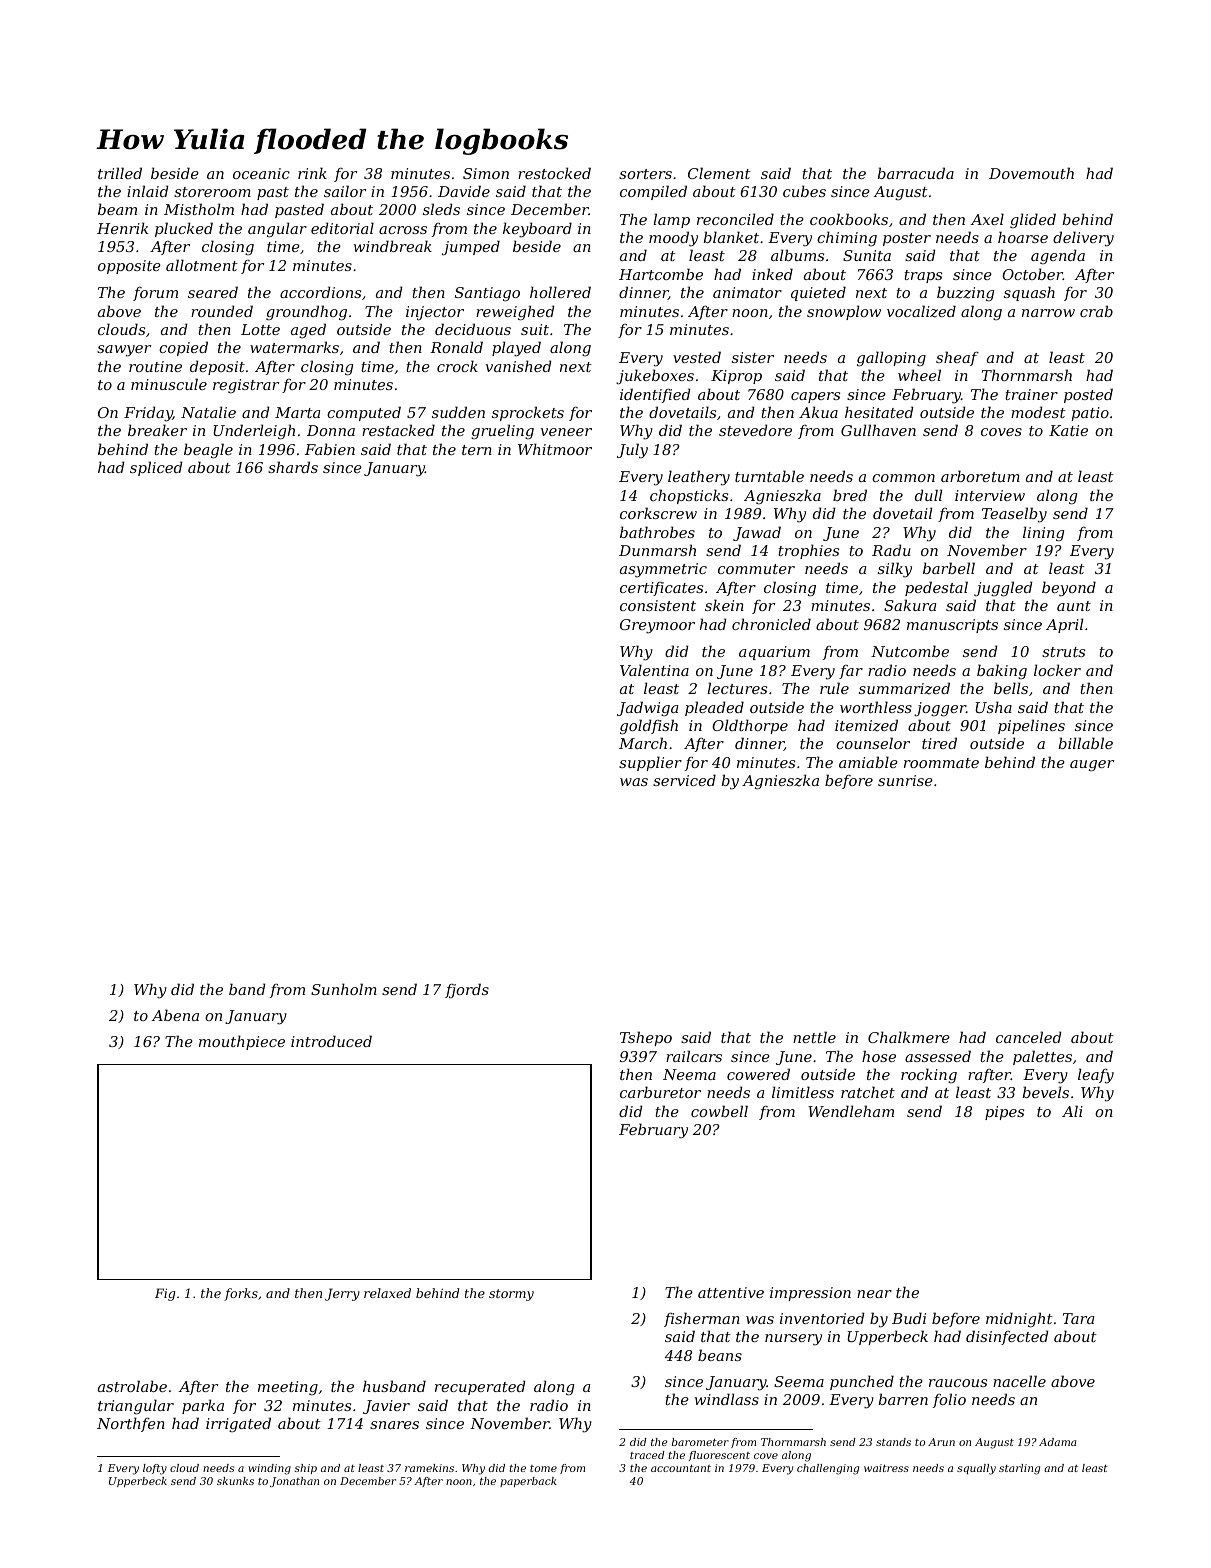 Image resolution: width=1211 pixels, height=1568 pixels. What do you see at coordinates (647, 708) in the image?
I see `Jadwiga` at bounding box center [647, 708].
